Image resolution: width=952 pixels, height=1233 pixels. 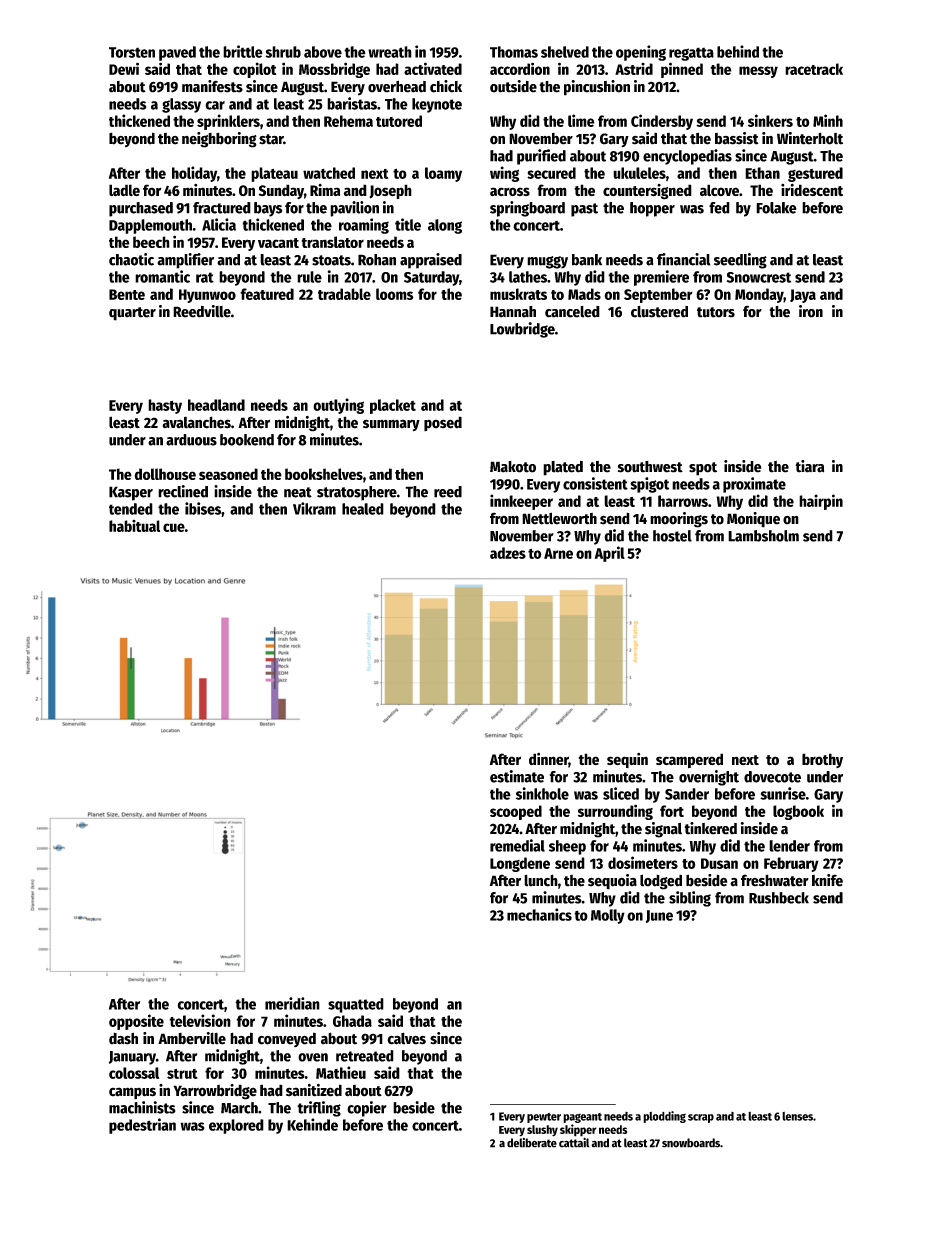 I want to click on dosimeters, so click(x=643, y=862).
